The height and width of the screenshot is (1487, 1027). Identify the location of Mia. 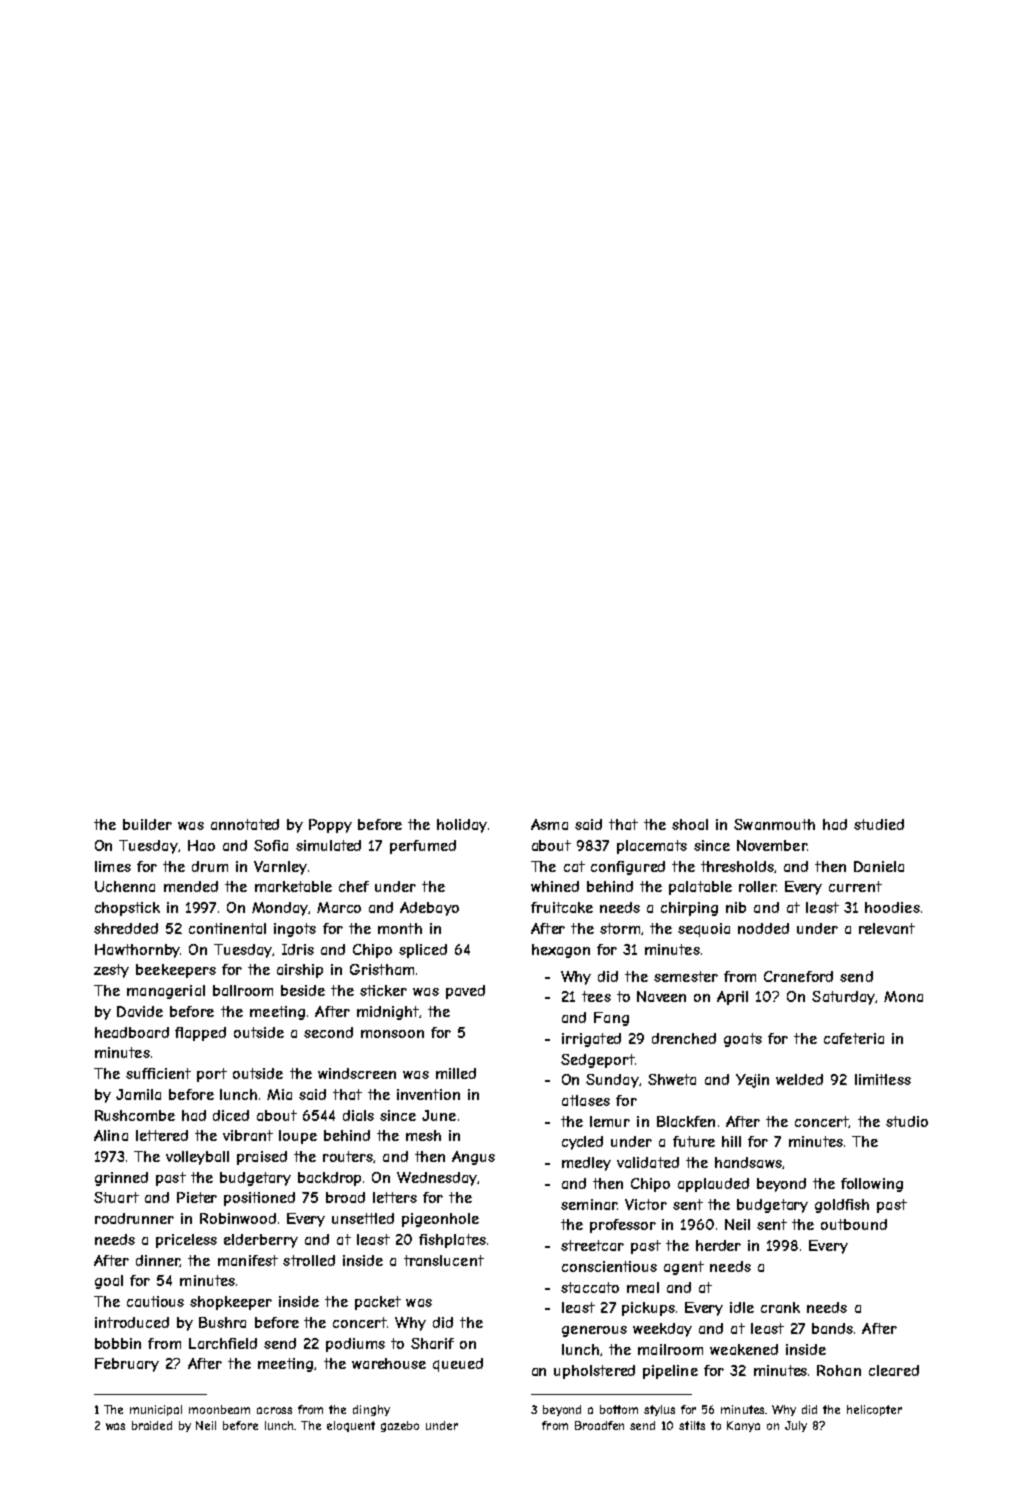
(279, 1094).
